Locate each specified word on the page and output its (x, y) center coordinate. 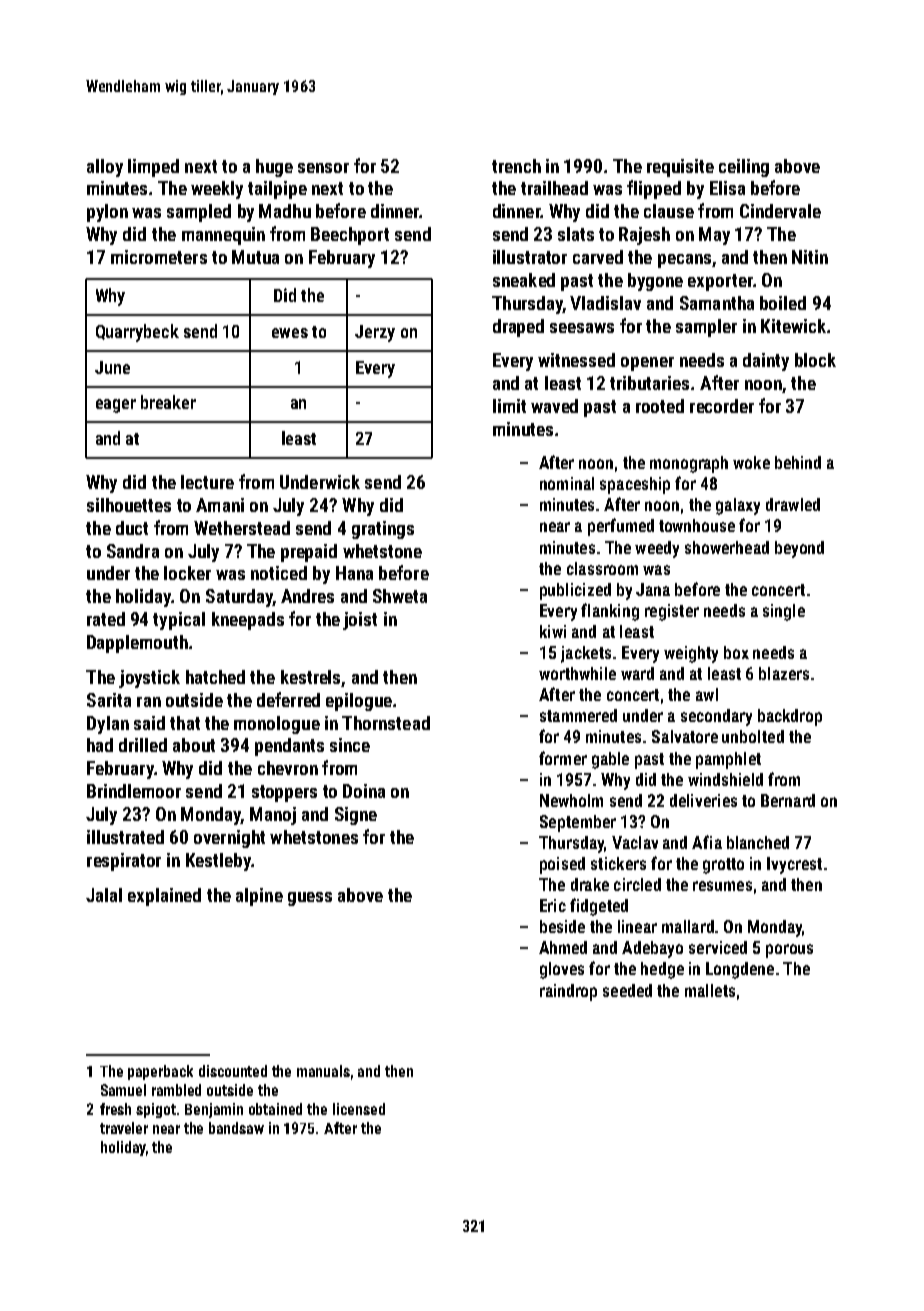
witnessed (576, 360)
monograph (689, 464)
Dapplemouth (137, 644)
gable (610, 760)
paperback (160, 1072)
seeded (627, 990)
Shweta (400, 596)
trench (516, 166)
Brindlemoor (134, 791)
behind (798, 462)
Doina (364, 791)
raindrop (568, 992)
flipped (654, 189)
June (112, 367)
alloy (105, 168)
